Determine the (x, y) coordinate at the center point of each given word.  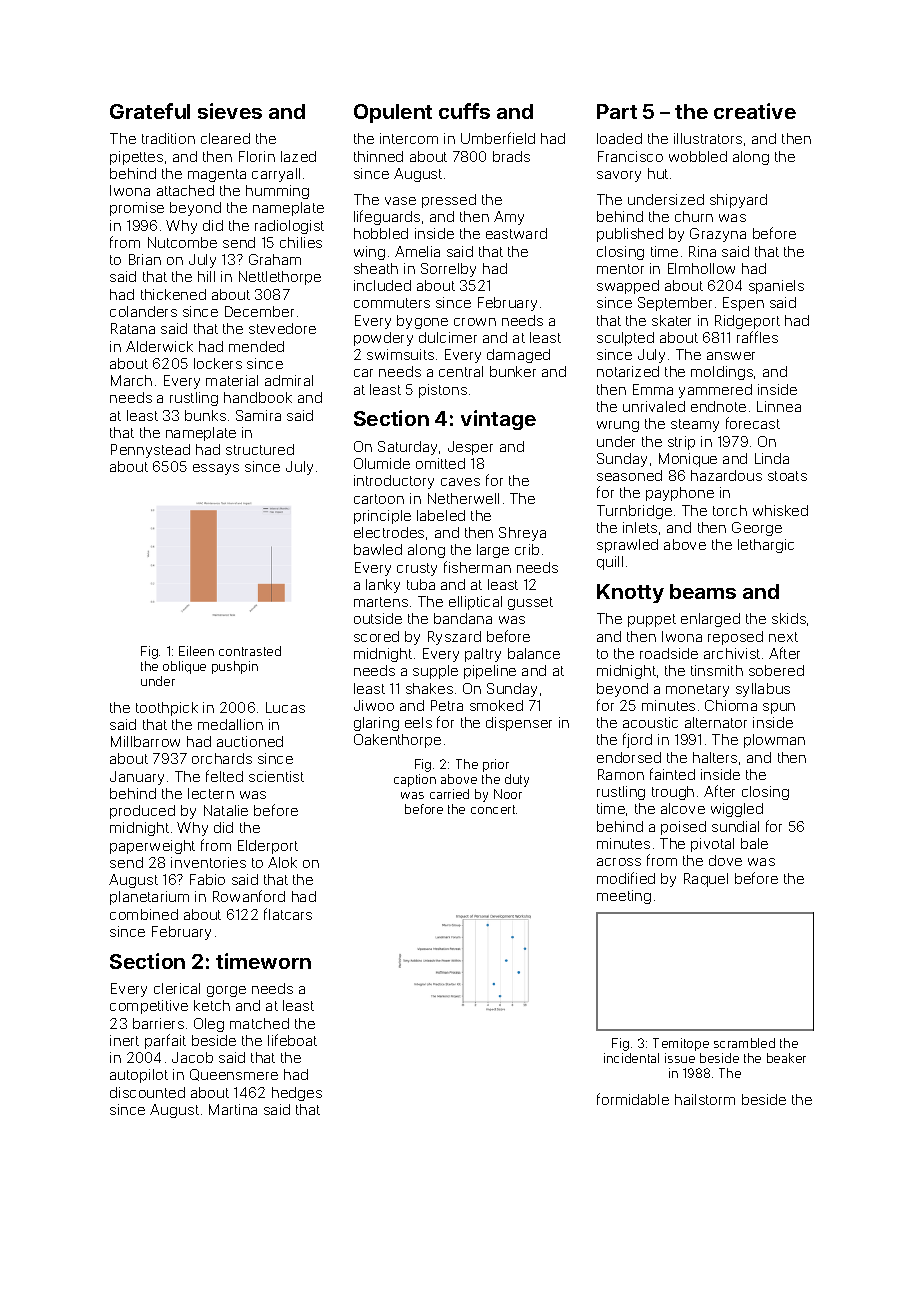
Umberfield (498, 138)
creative (755, 111)
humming (277, 192)
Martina (233, 1109)
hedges (297, 1094)
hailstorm (705, 1099)
